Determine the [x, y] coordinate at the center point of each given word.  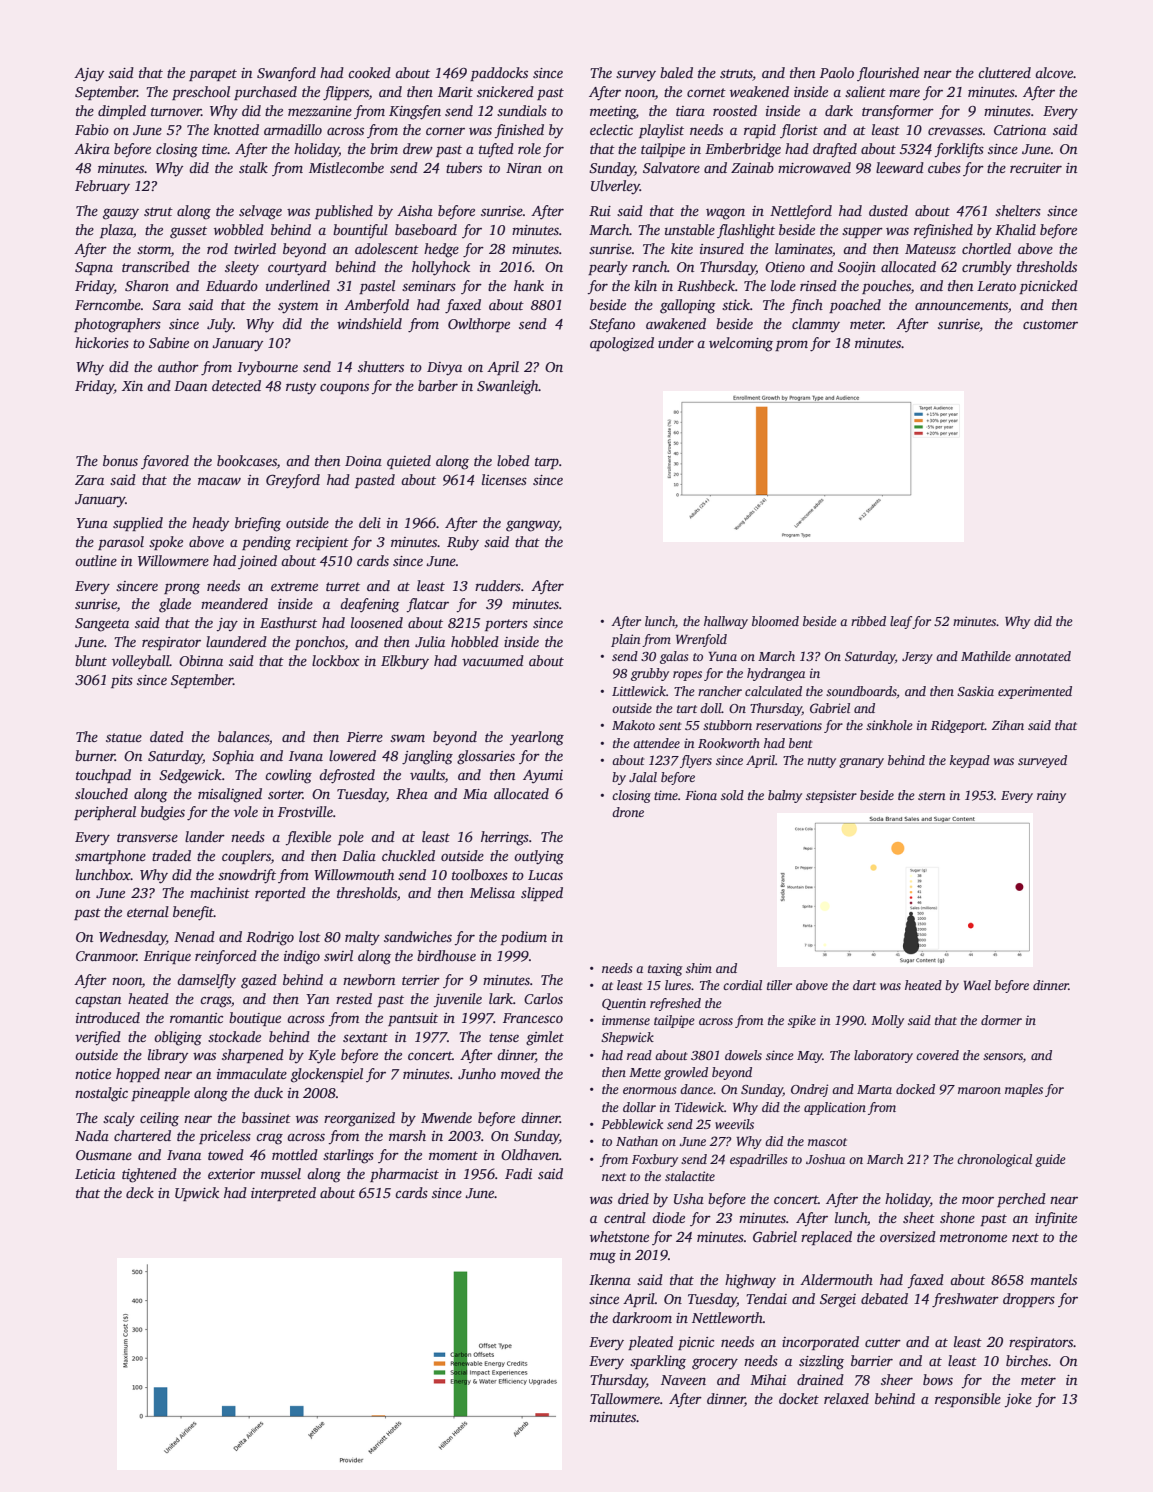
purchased [265, 93]
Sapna [94, 268]
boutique [255, 1019]
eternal [148, 911]
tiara [690, 111]
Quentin [624, 1004]
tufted [496, 150]
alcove [1054, 72]
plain [625, 640]
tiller [779, 985]
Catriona [1020, 130]
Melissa [492, 892]
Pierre [365, 737]
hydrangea [776, 674]
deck [140, 1192]
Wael [977, 985]
